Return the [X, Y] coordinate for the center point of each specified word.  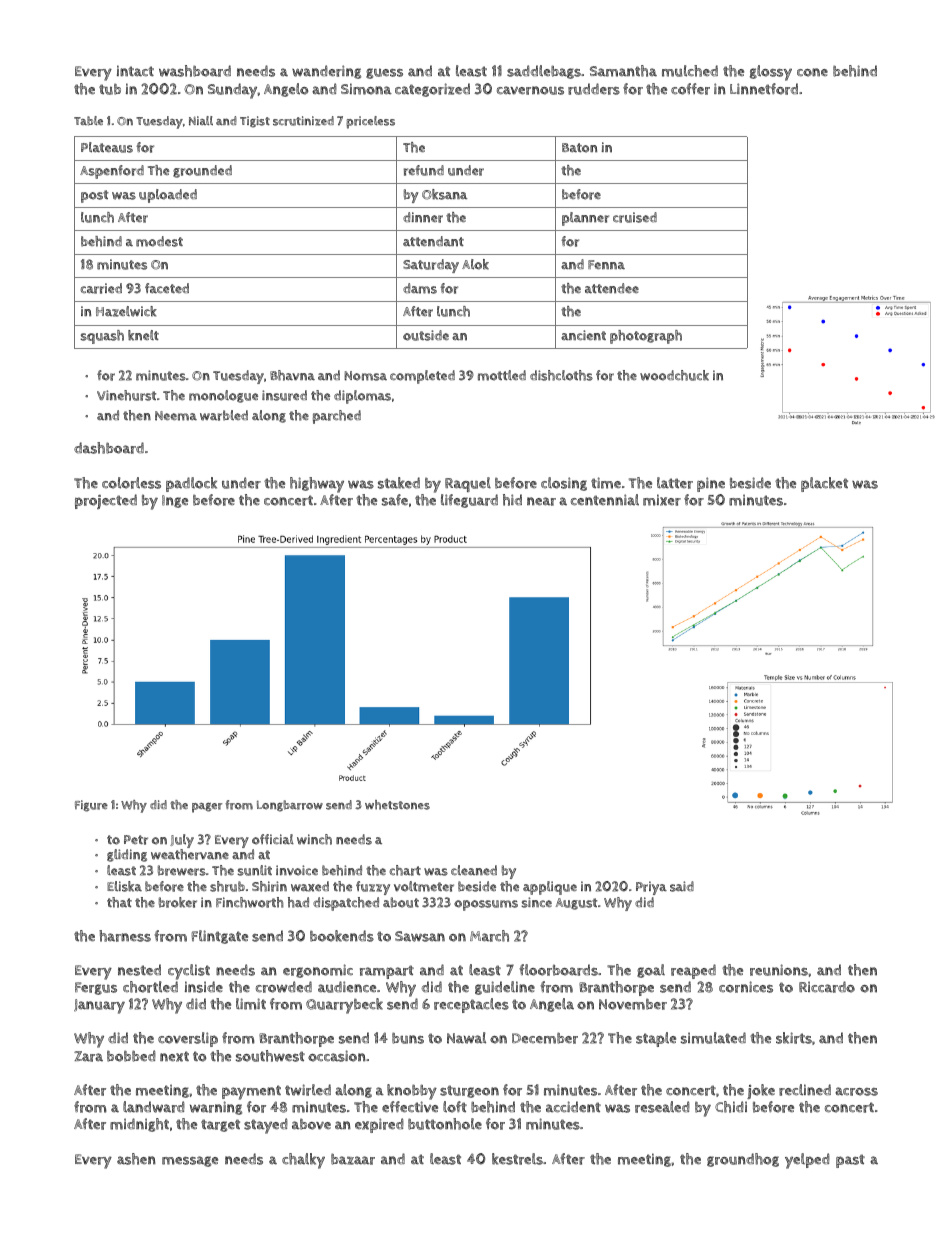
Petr [136, 840]
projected [106, 501]
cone [812, 72]
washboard [195, 71]
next [174, 1056]
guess [384, 73]
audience [347, 987]
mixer [662, 500]
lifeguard [469, 501]
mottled [502, 375]
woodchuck [674, 375]
